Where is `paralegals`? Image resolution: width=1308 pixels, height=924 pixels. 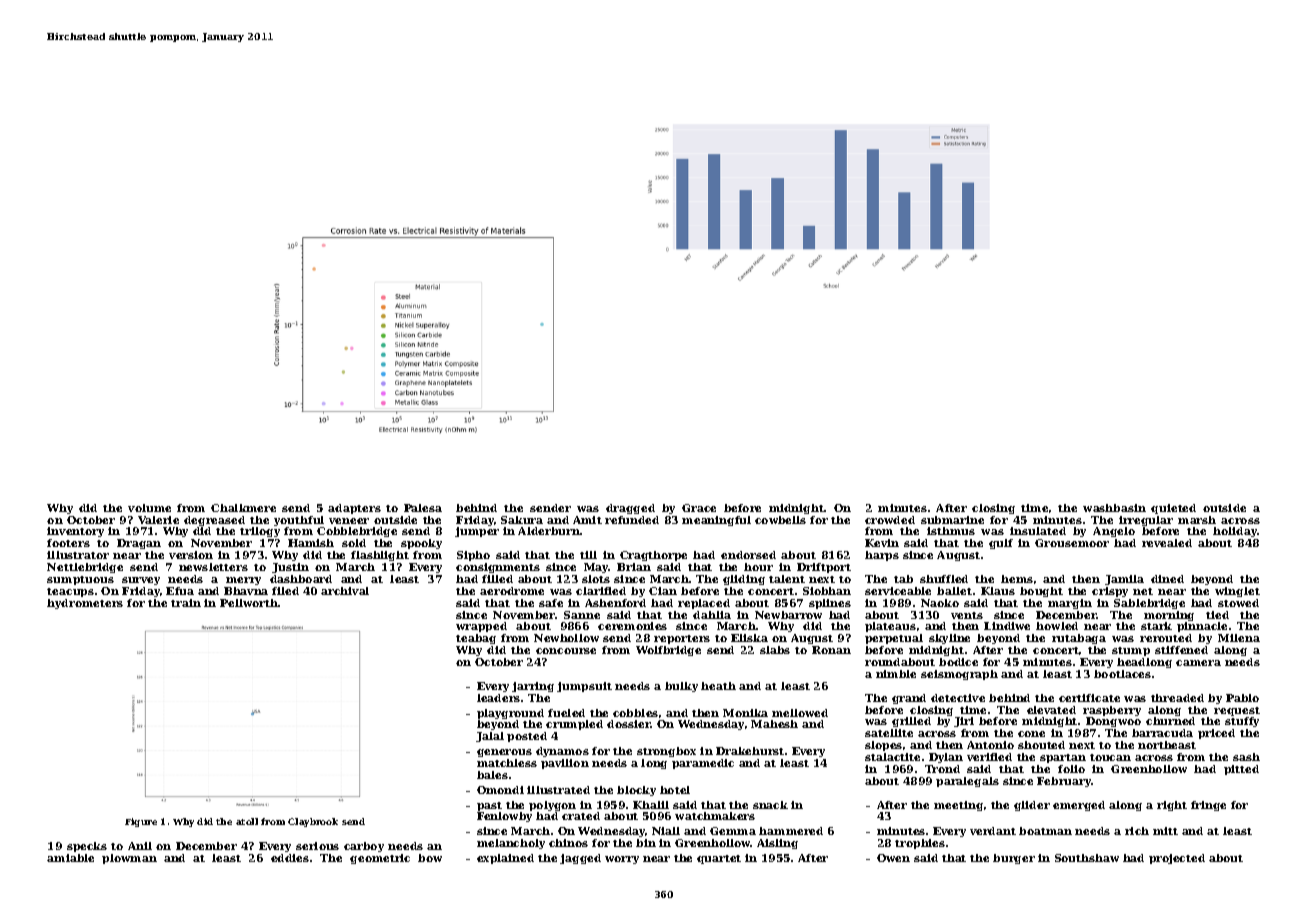 paralegals is located at coordinates (967, 782).
